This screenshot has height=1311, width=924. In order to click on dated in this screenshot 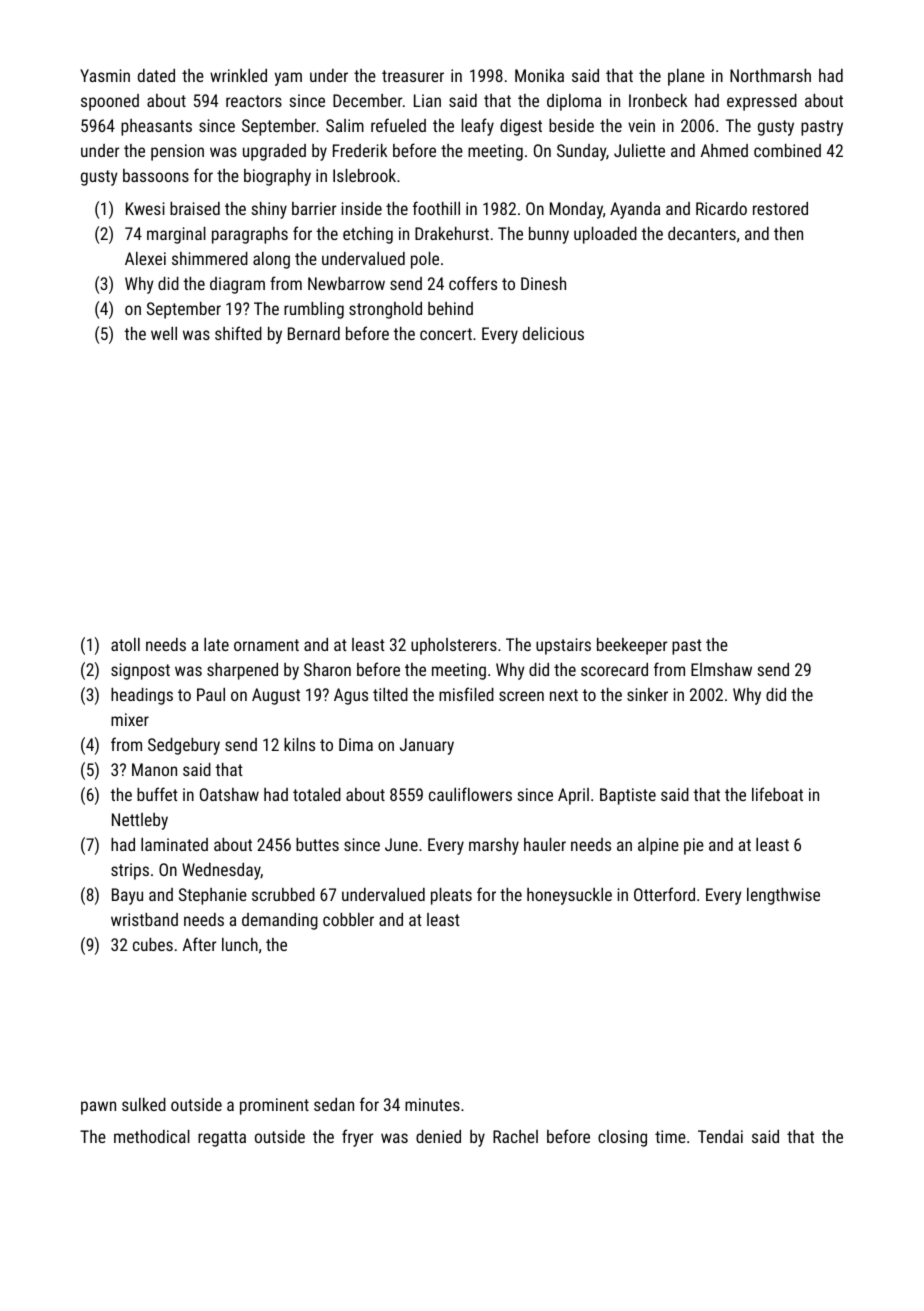, I will do `click(156, 75)`.
